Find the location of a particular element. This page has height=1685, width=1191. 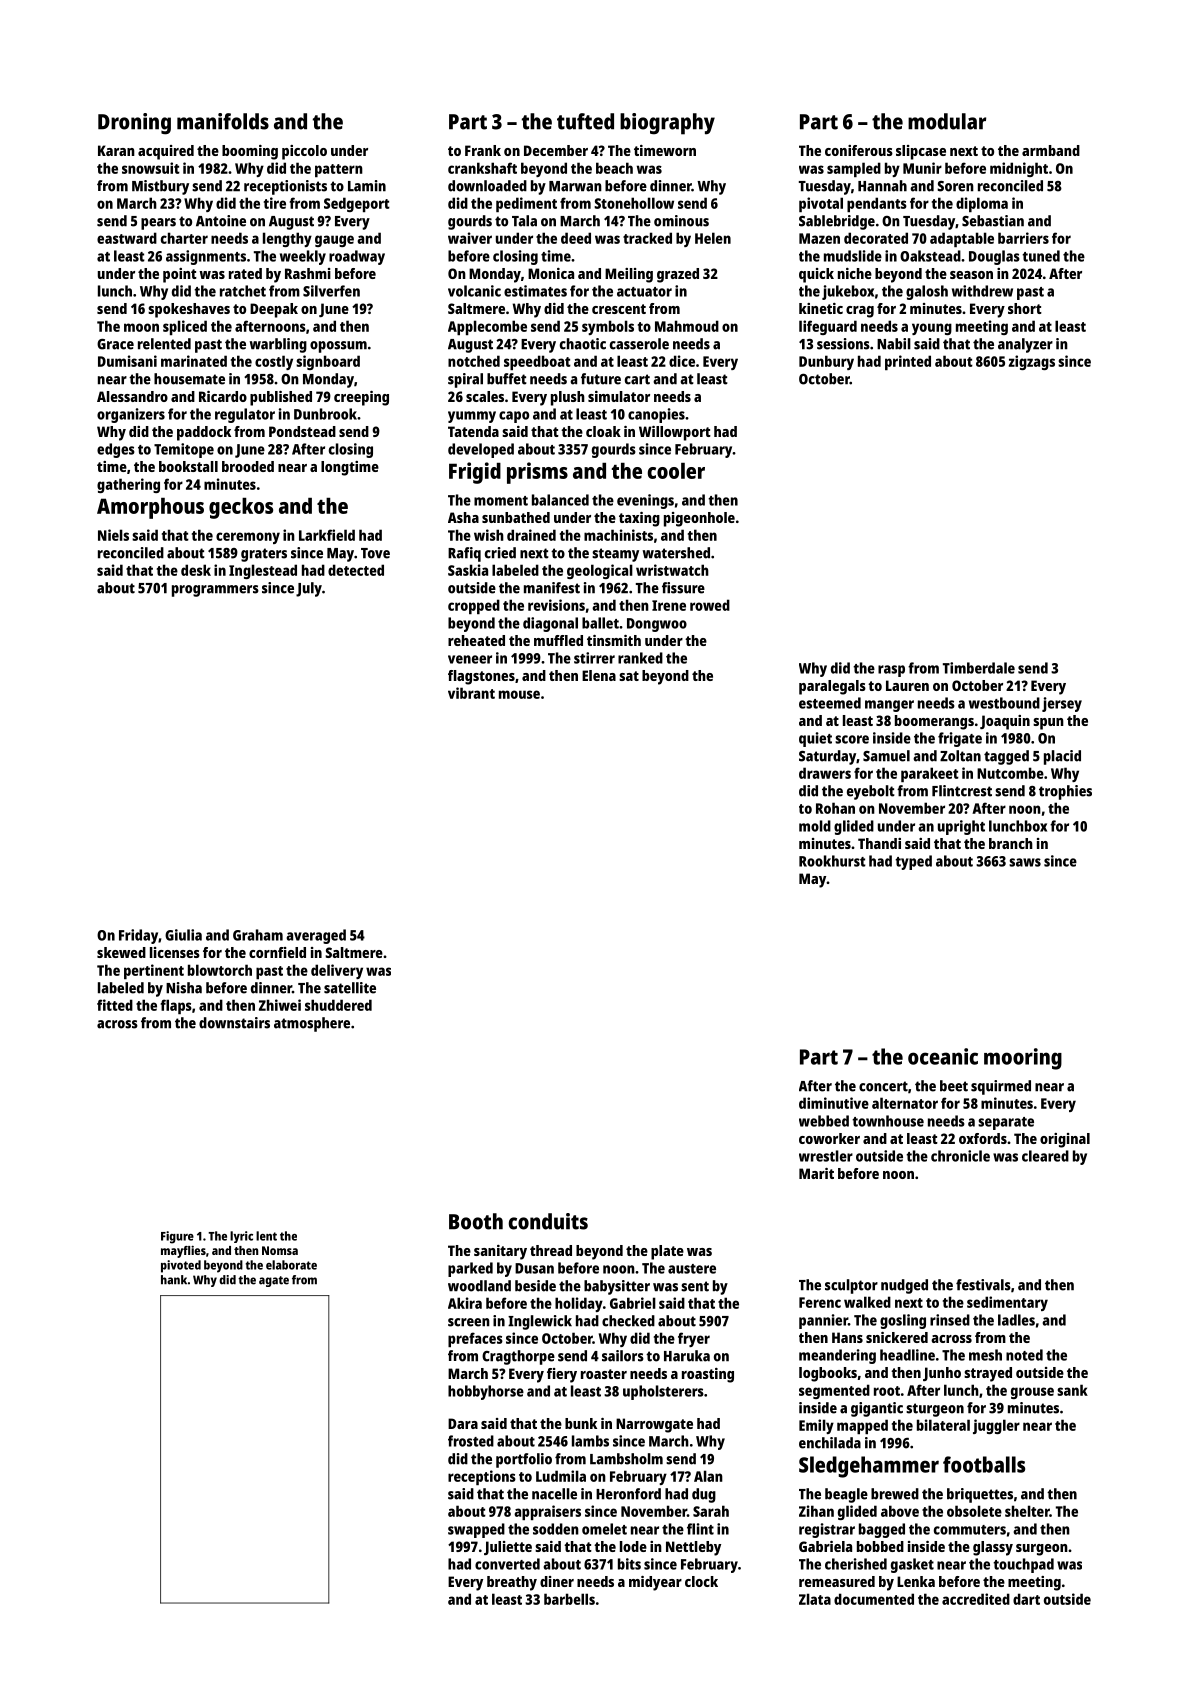

tire is located at coordinates (275, 203).
